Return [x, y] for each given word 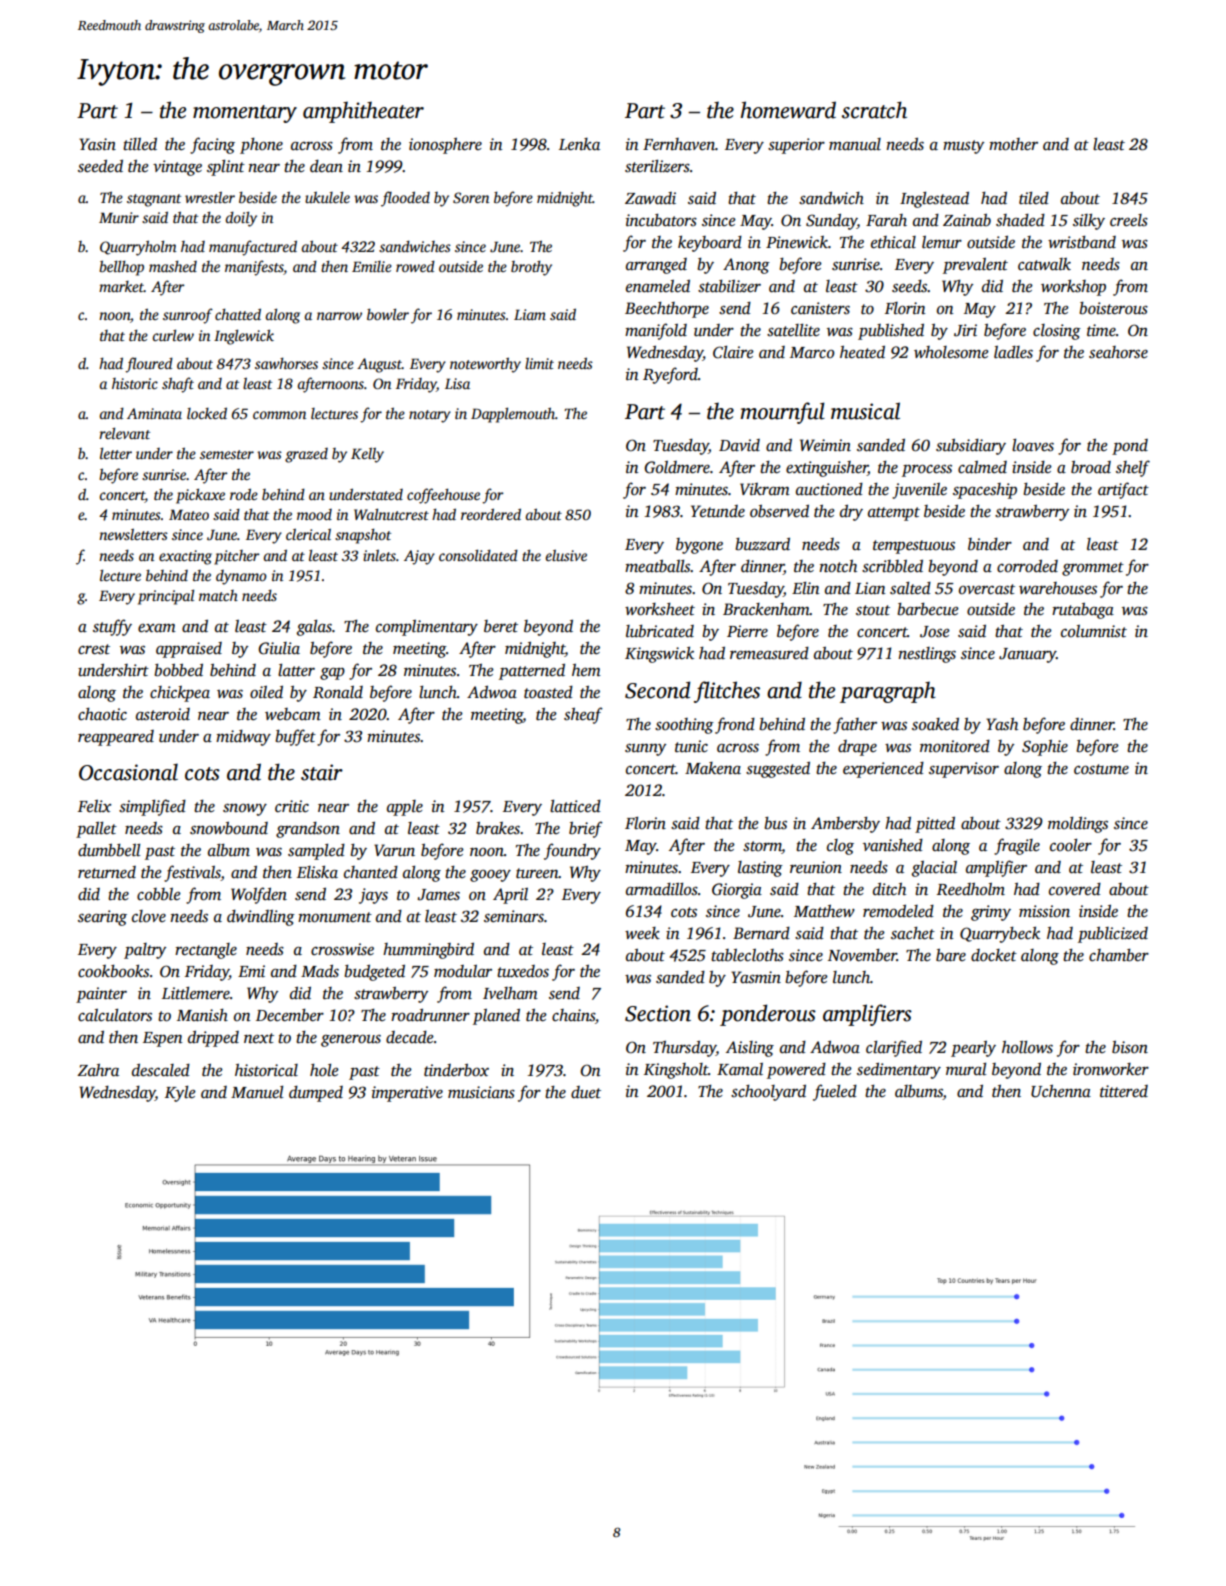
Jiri [965, 330]
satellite [793, 330]
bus [775, 823]
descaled [161, 1070]
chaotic [102, 714]
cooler [1071, 845]
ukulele [327, 197]
